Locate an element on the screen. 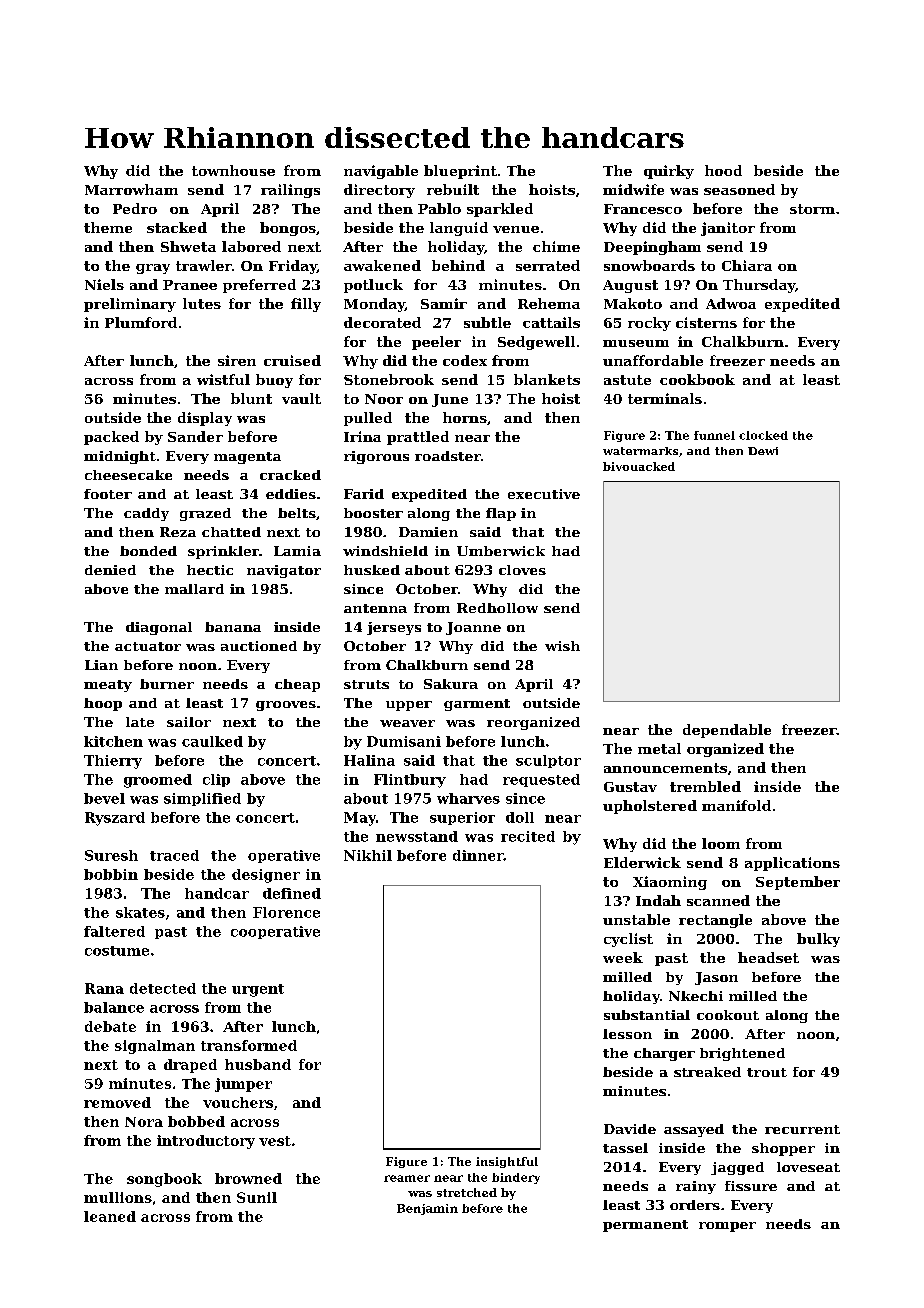  snowboards is located at coordinates (649, 265).
